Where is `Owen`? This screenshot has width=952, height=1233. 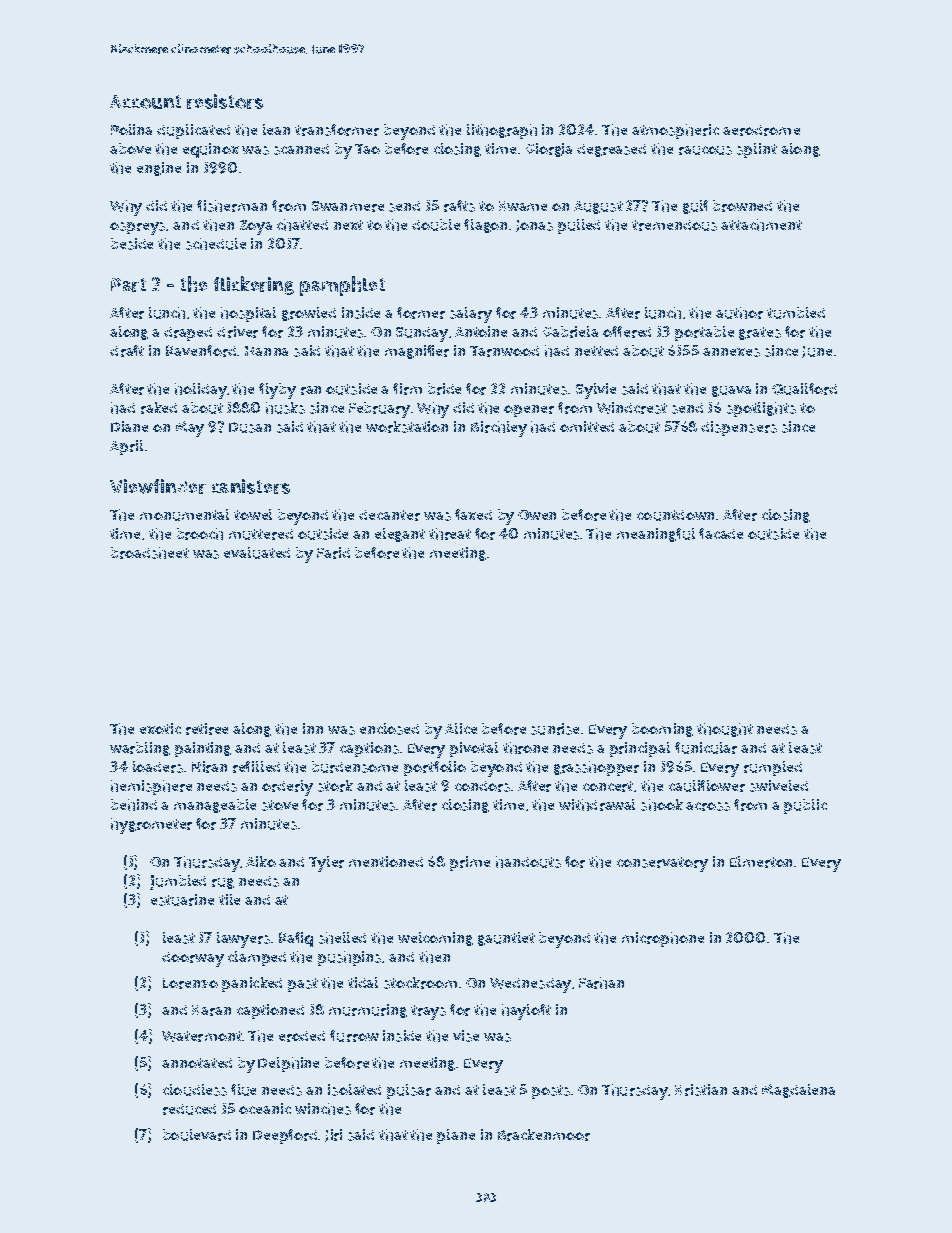 Owen is located at coordinates (537, 515).
